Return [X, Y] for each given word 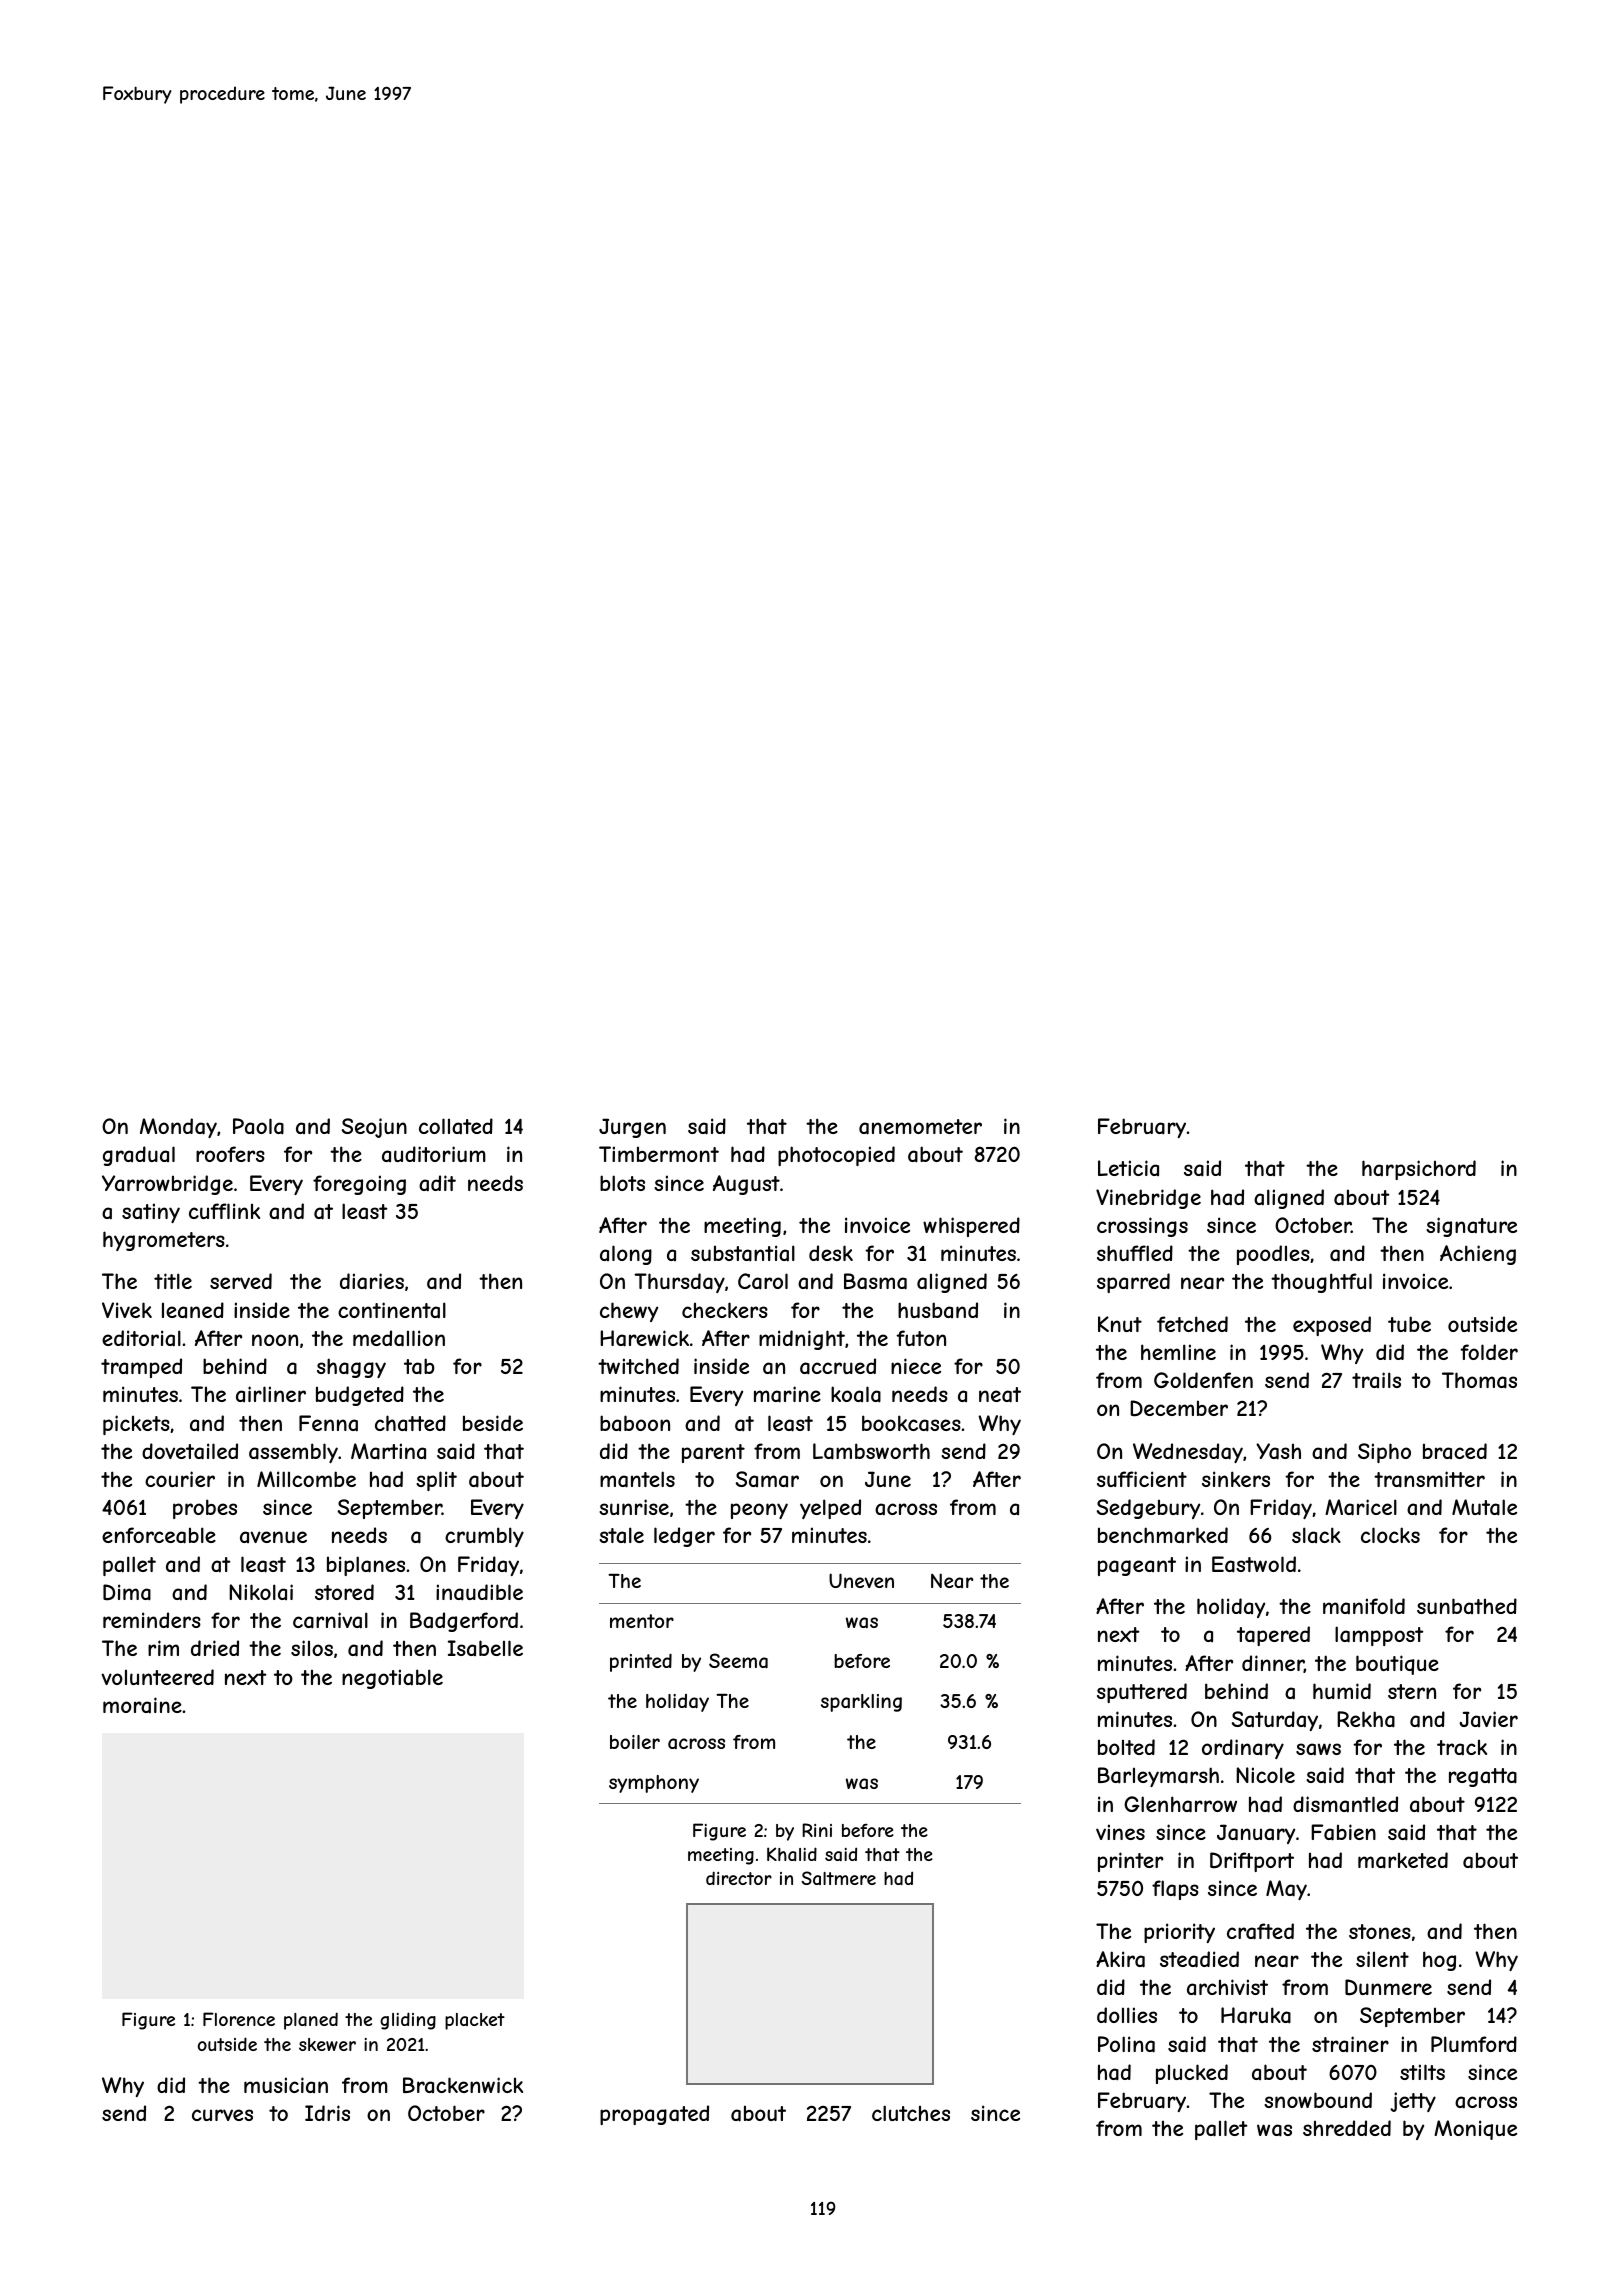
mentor [642, 1621]
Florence [239, 2019]
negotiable [392, 1679]
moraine [142, 1705]
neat [1000, 1395]
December [1179, 1408]
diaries [372, 1281]
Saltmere [839, 1878]
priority [1179, 1933]
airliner [271, 1394]
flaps [1175, 1890]
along [626, 1255]
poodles [1273, 1255]
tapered [1273, 1636]
